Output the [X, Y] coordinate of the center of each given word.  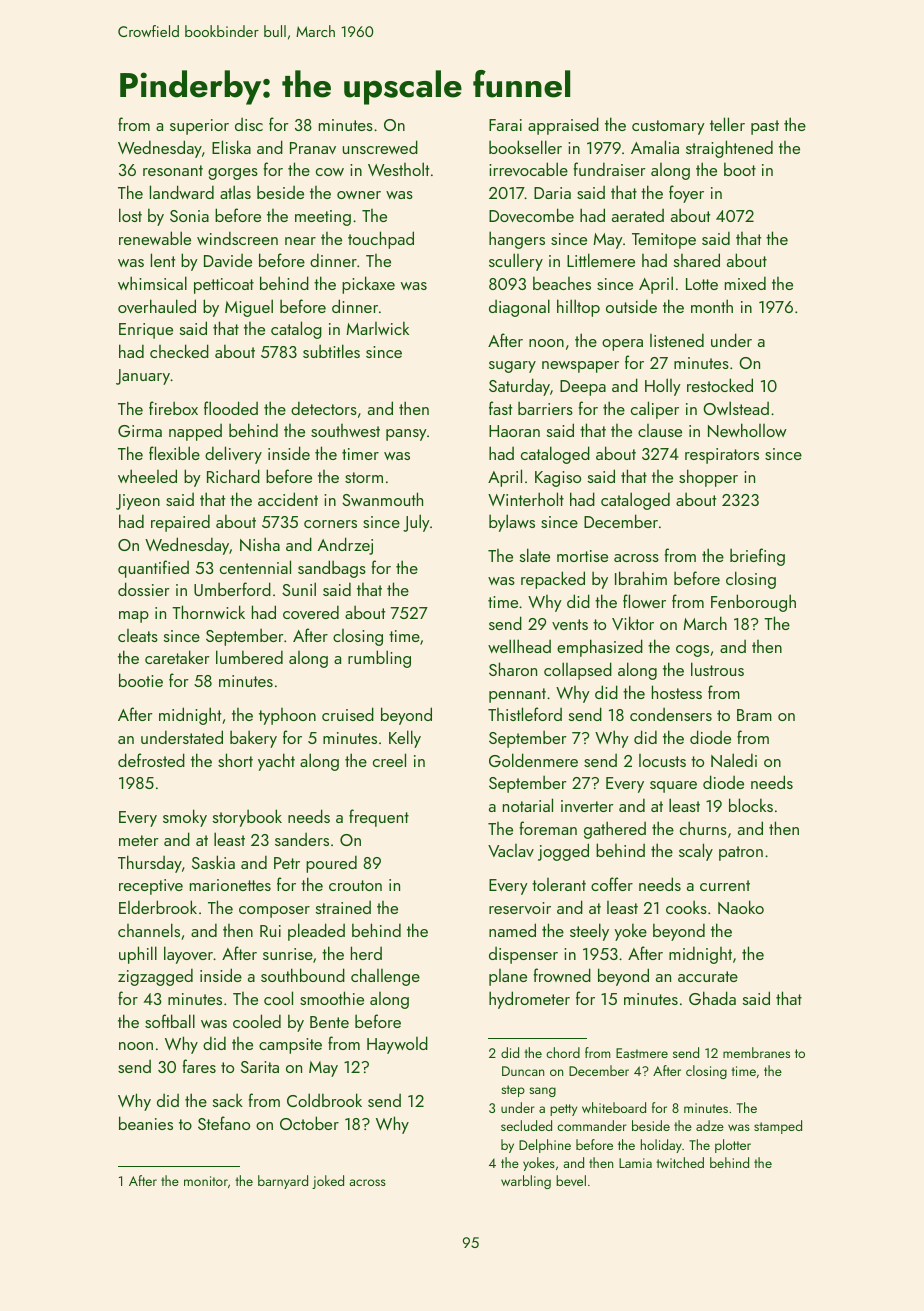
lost [130, 215]
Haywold [397, 1045]
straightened [729, 149]
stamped [778, 1127]
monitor [206, 1181]
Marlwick [377, 328]
